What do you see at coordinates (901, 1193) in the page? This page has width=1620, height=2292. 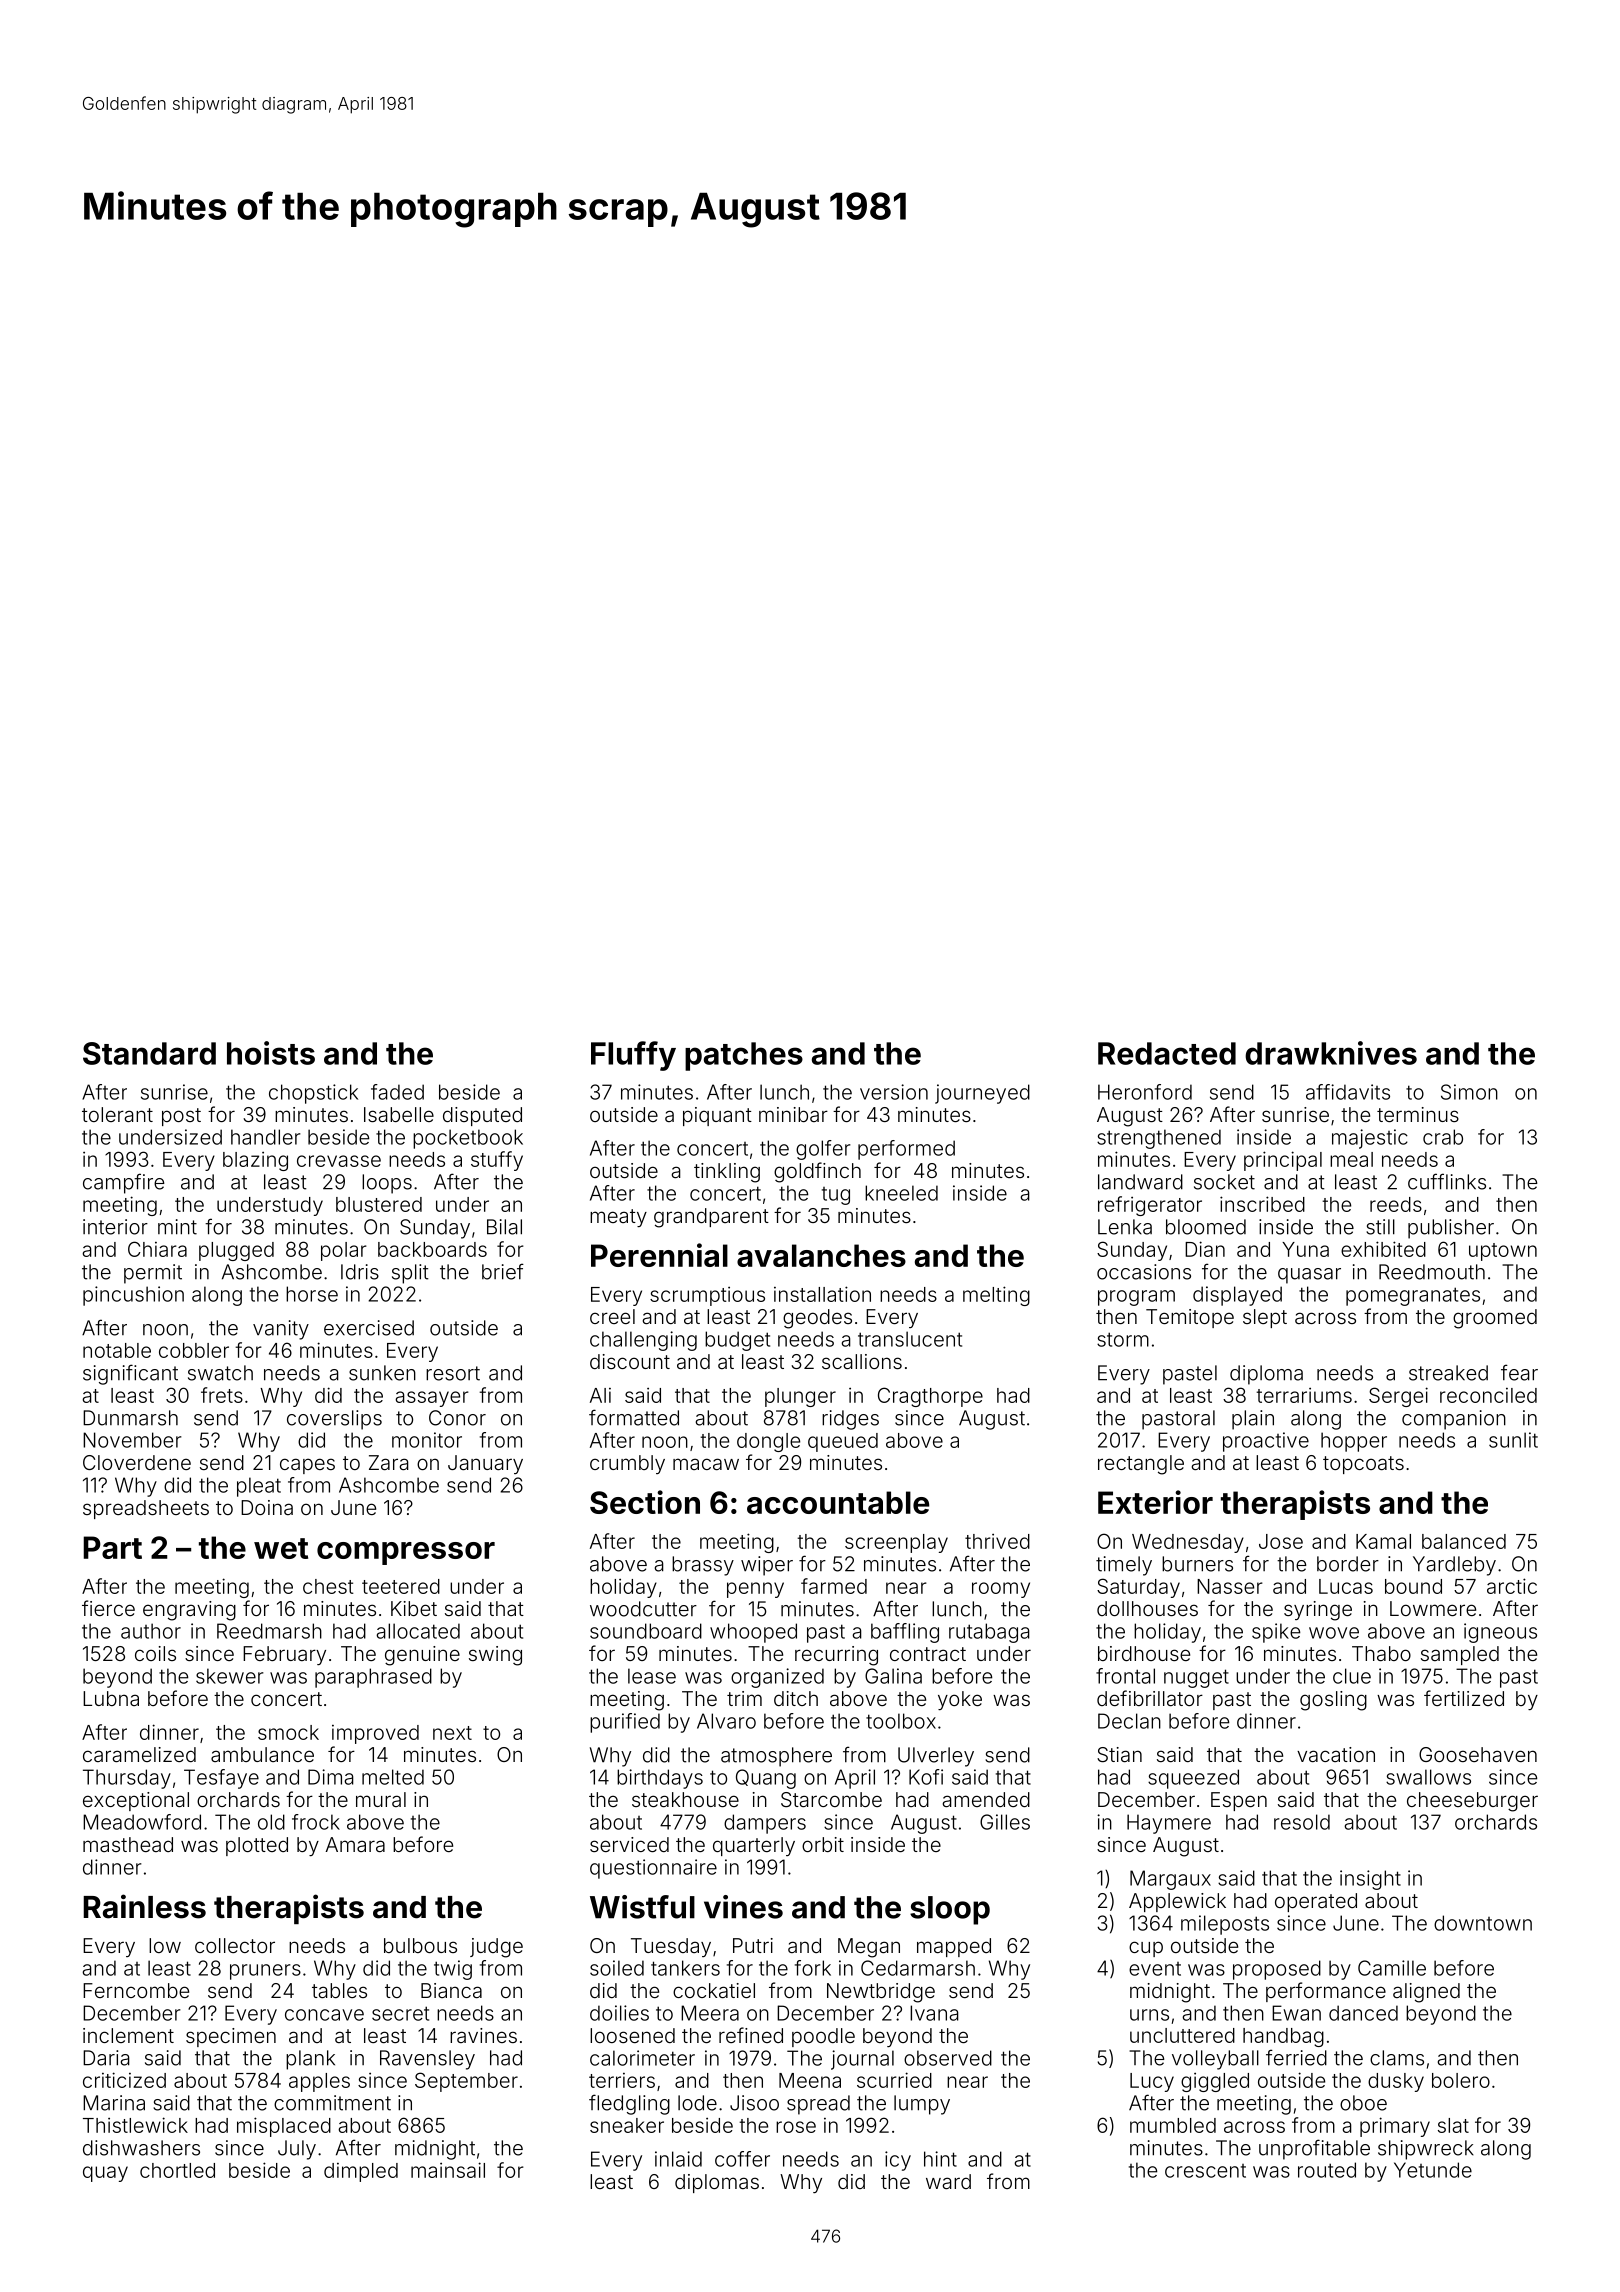 I see `kneeled` at bounding box center [901, 1193].
